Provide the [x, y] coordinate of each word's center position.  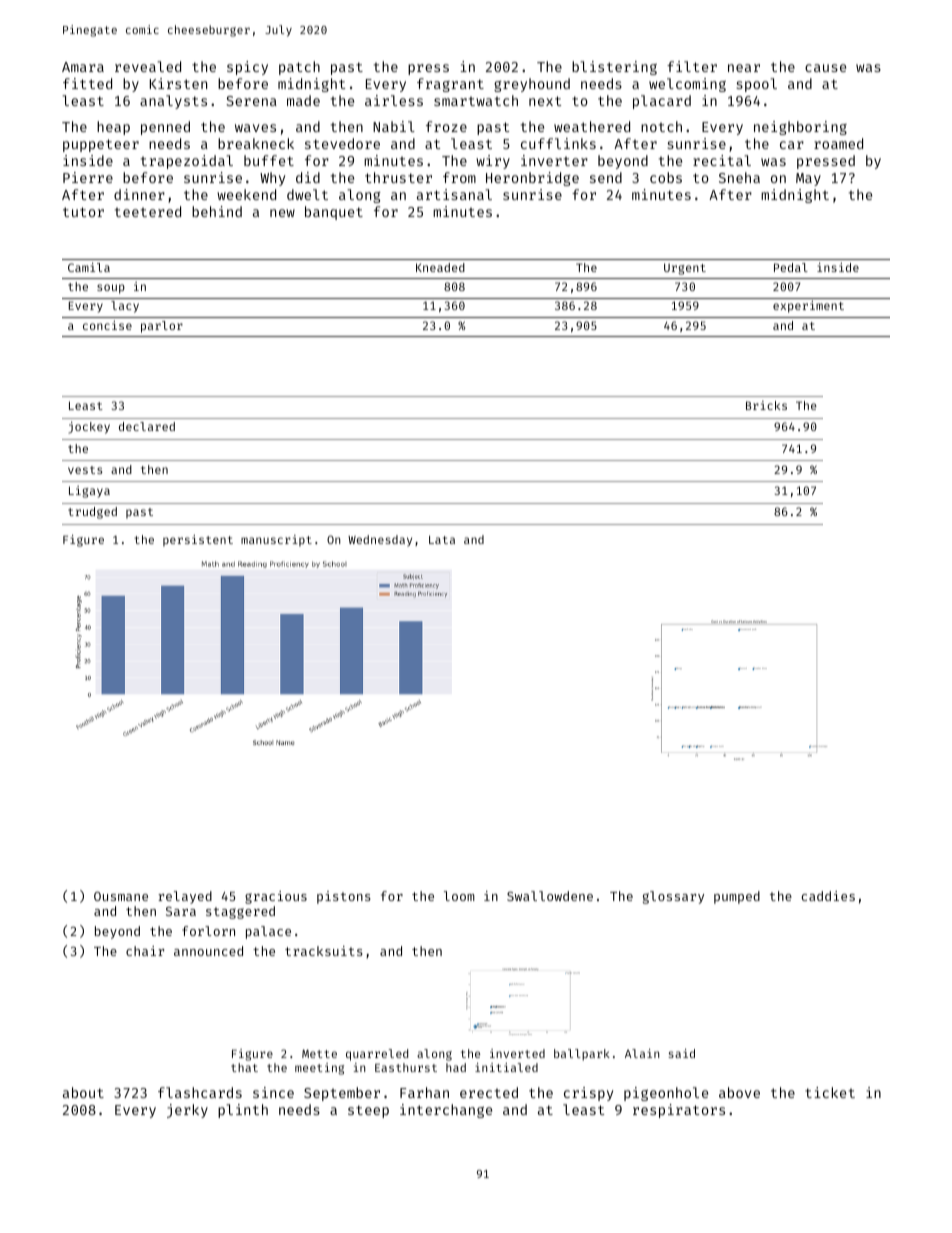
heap [113, 128]
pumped [737, 897]
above [739, 1092]
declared [147, 426]
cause [825, 68]
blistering [614, 68]
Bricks [766, 405]
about [83, 1092]
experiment [808, 306]
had [456, 1067]
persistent [198, 541]
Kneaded [440, 267]
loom [459, 896]
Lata [442, 540]
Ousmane [121, 896]
